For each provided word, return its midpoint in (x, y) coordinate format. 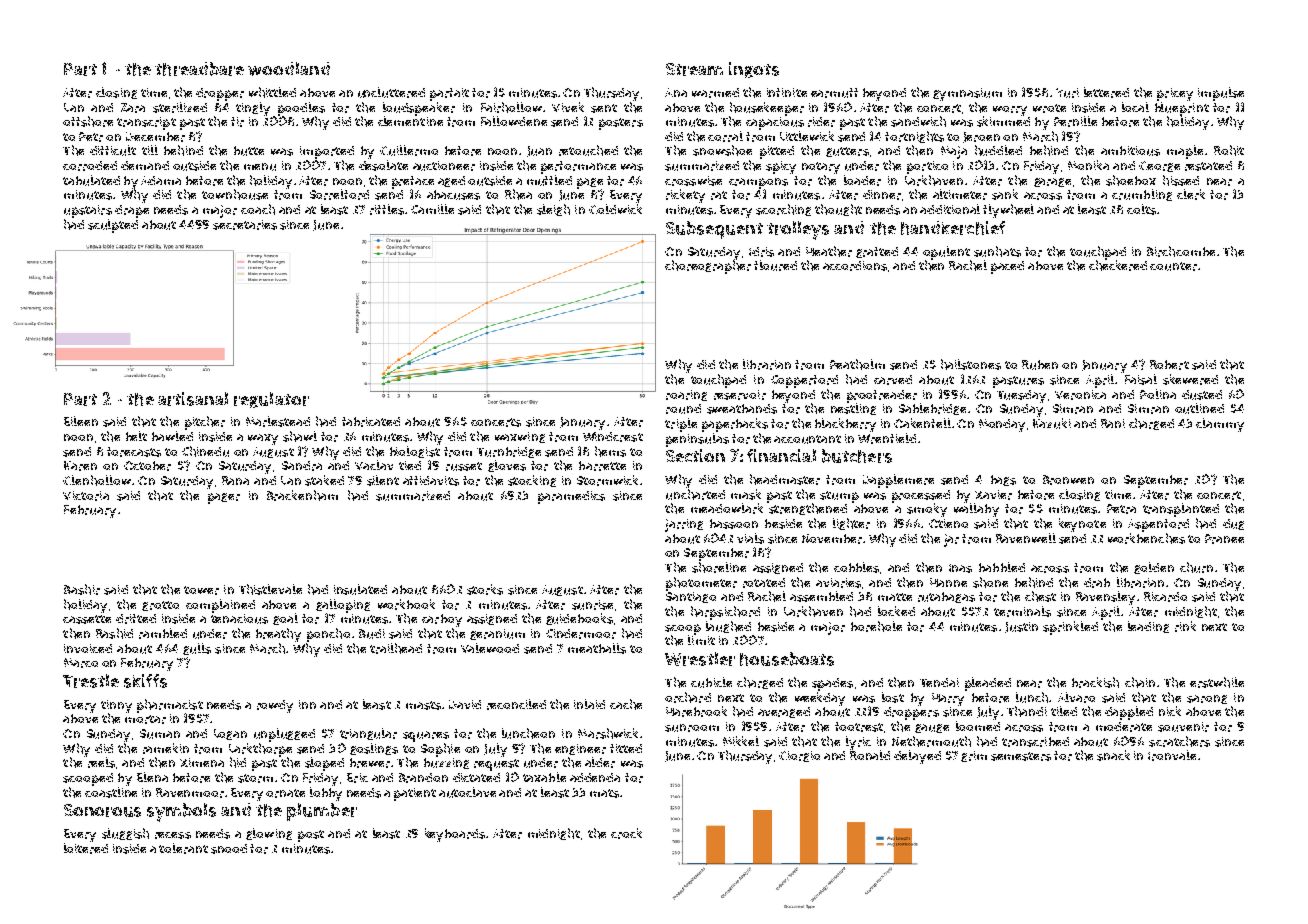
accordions (855, 266)
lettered (1106, 92)
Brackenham (302, 495)
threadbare (199, 69)
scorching (783, 210)
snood (229, 849)
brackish (1095, 682)
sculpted (113, 226)
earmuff (834, 93)
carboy (442, 620)
